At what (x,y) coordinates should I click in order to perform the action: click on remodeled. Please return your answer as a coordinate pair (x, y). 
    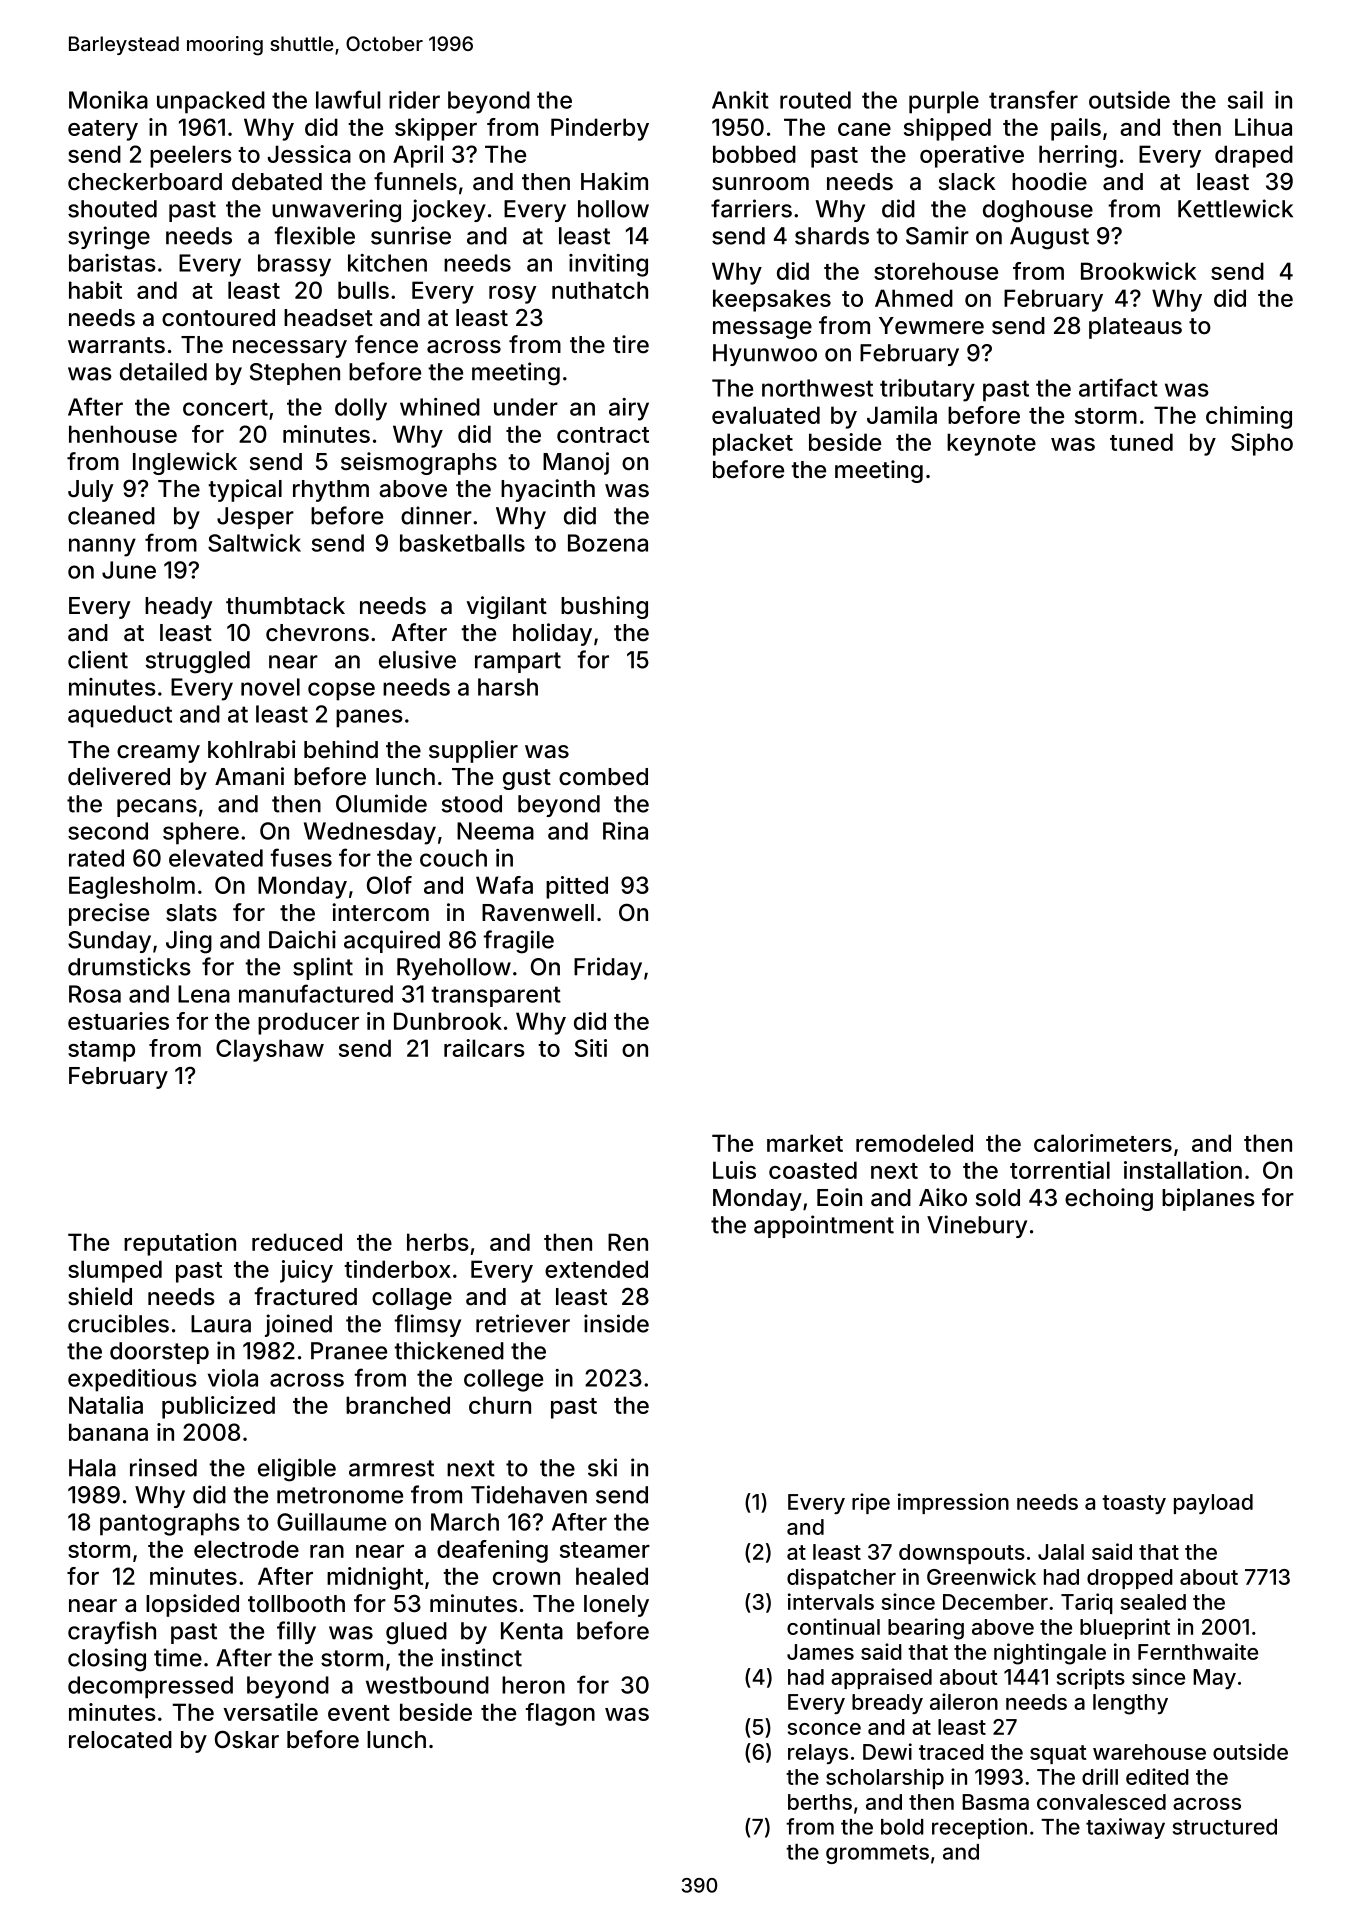
    Looking at the image, I should click on (914, 1143).
